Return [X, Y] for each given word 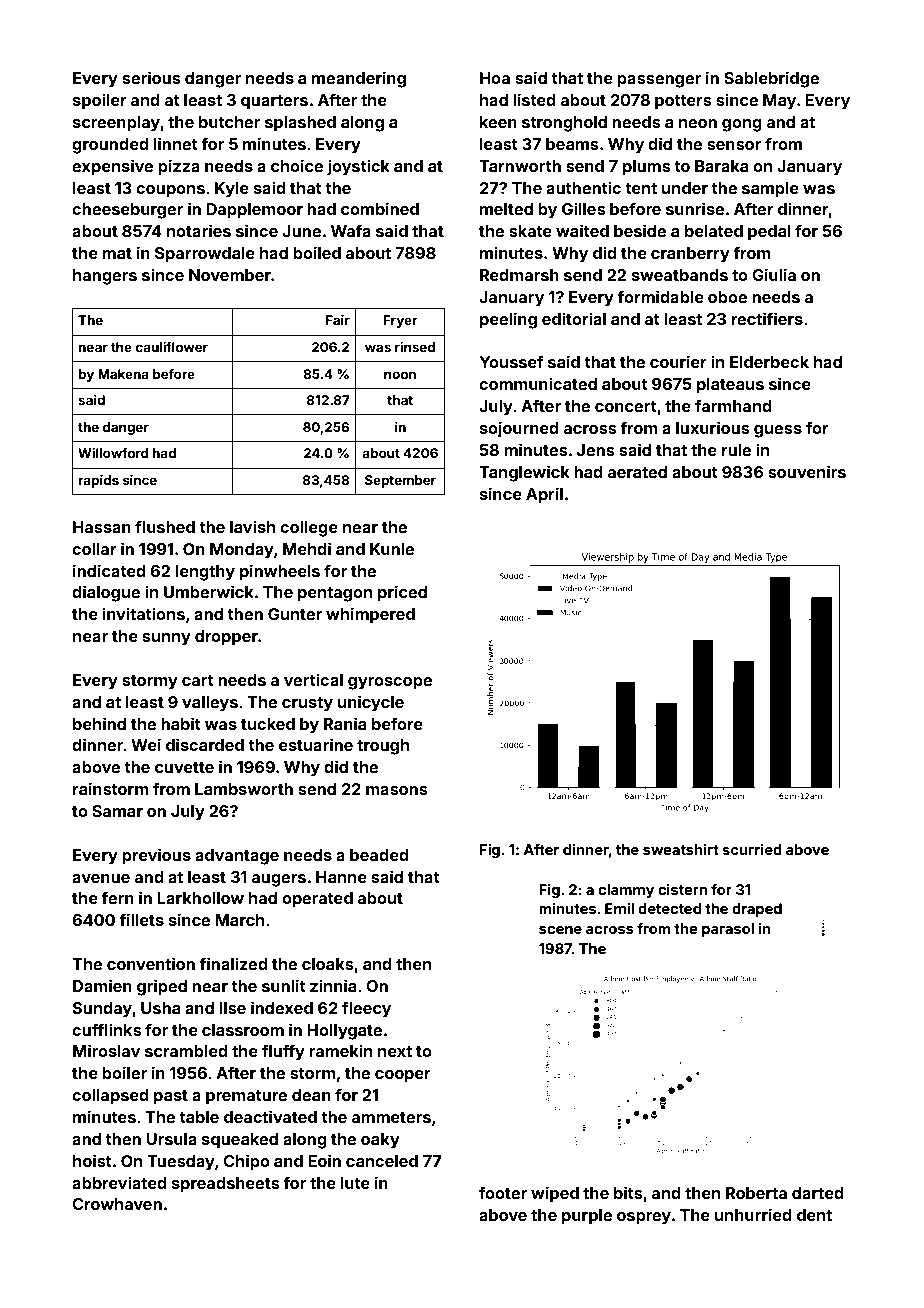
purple [587, 1217]
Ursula [171, 1139]
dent [814, 1215]
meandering [359, 79]
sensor [734, 145]
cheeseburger [127, 211]
